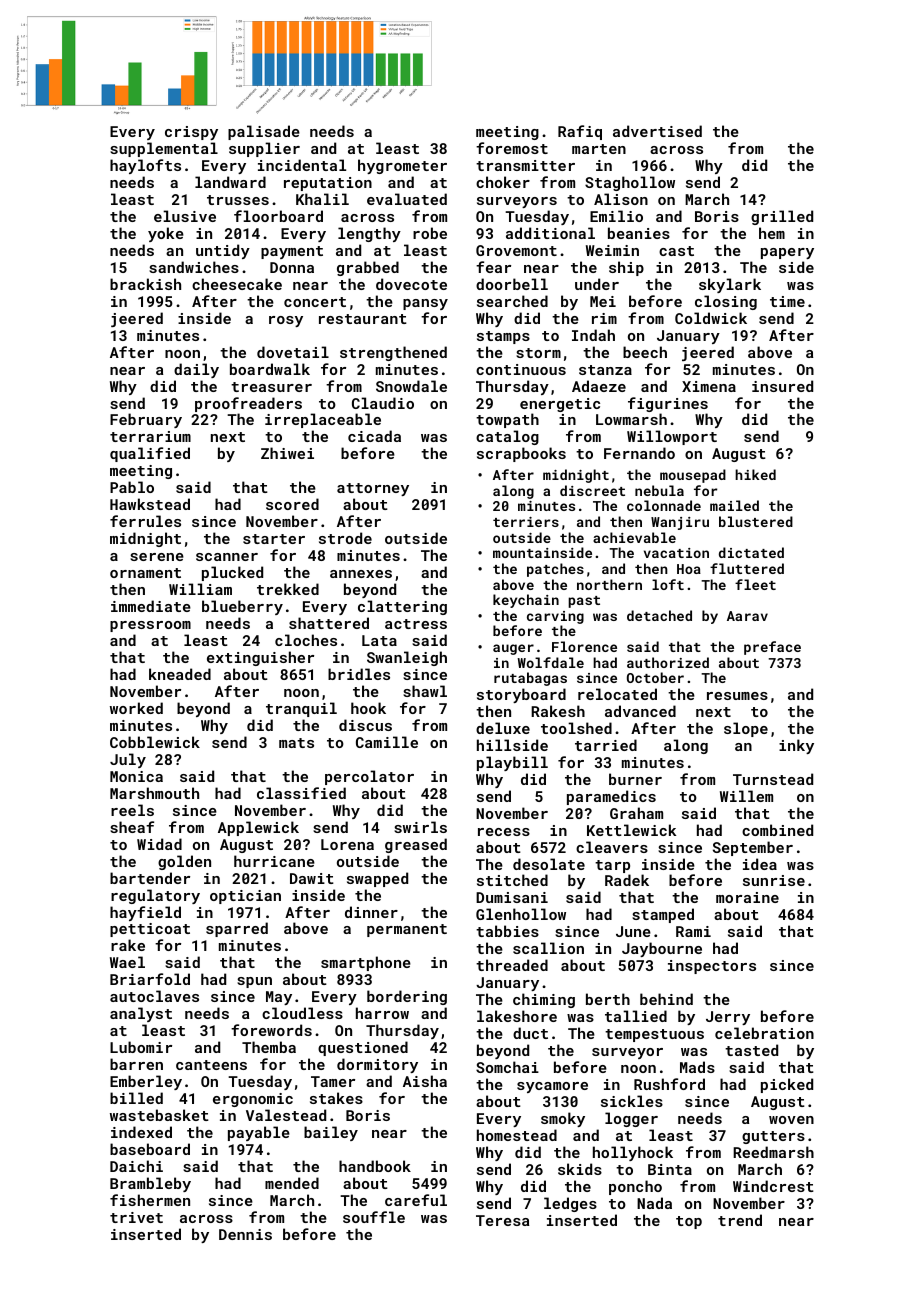 The width and height of the screenshot is (924, 1308). Describe the element at coordinates (689, 569) in the screenshot. I see `Hoa` at that location.
